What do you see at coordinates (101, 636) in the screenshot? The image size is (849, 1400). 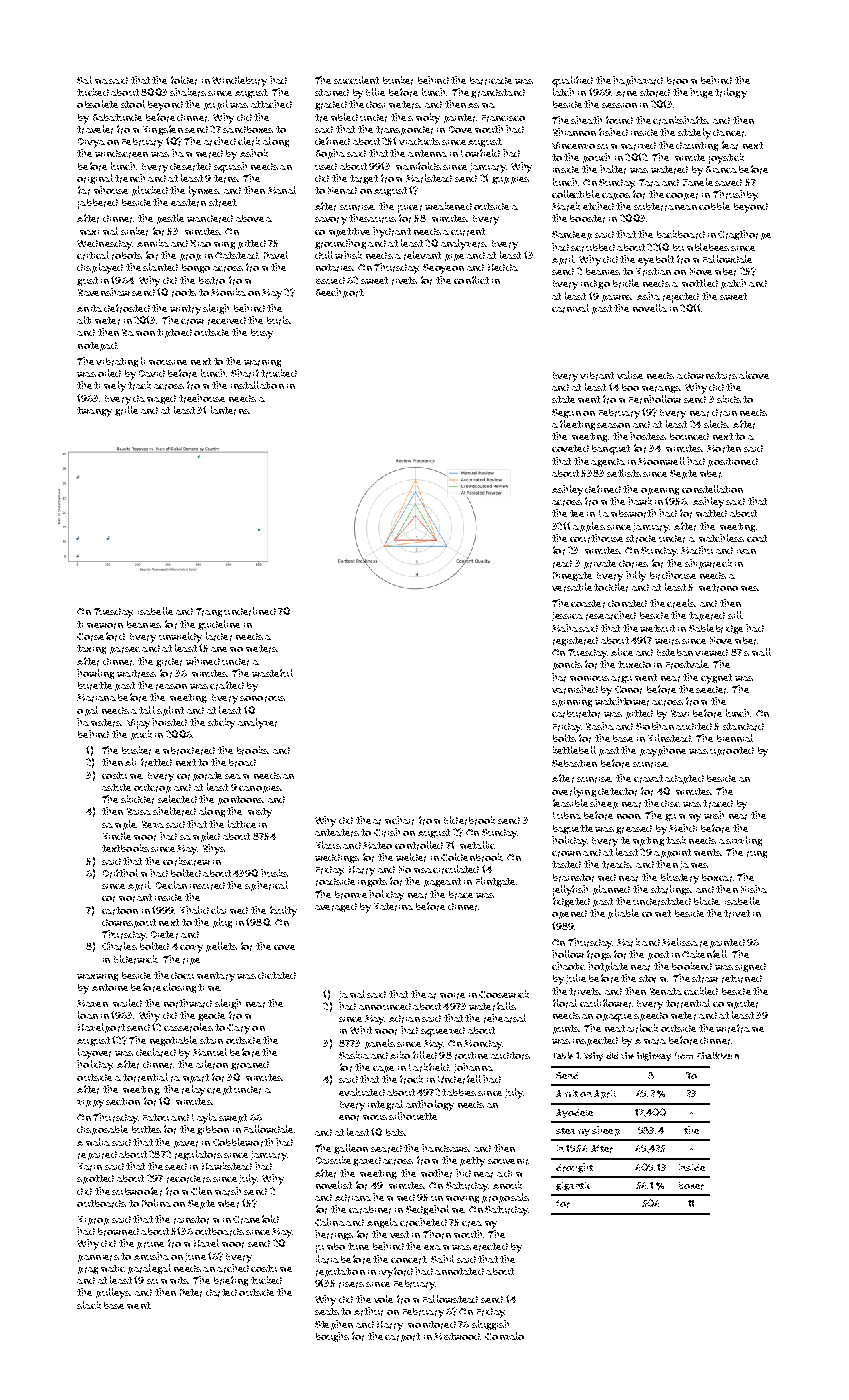 I see `Gorseford` at bounding box center [101, 636].
